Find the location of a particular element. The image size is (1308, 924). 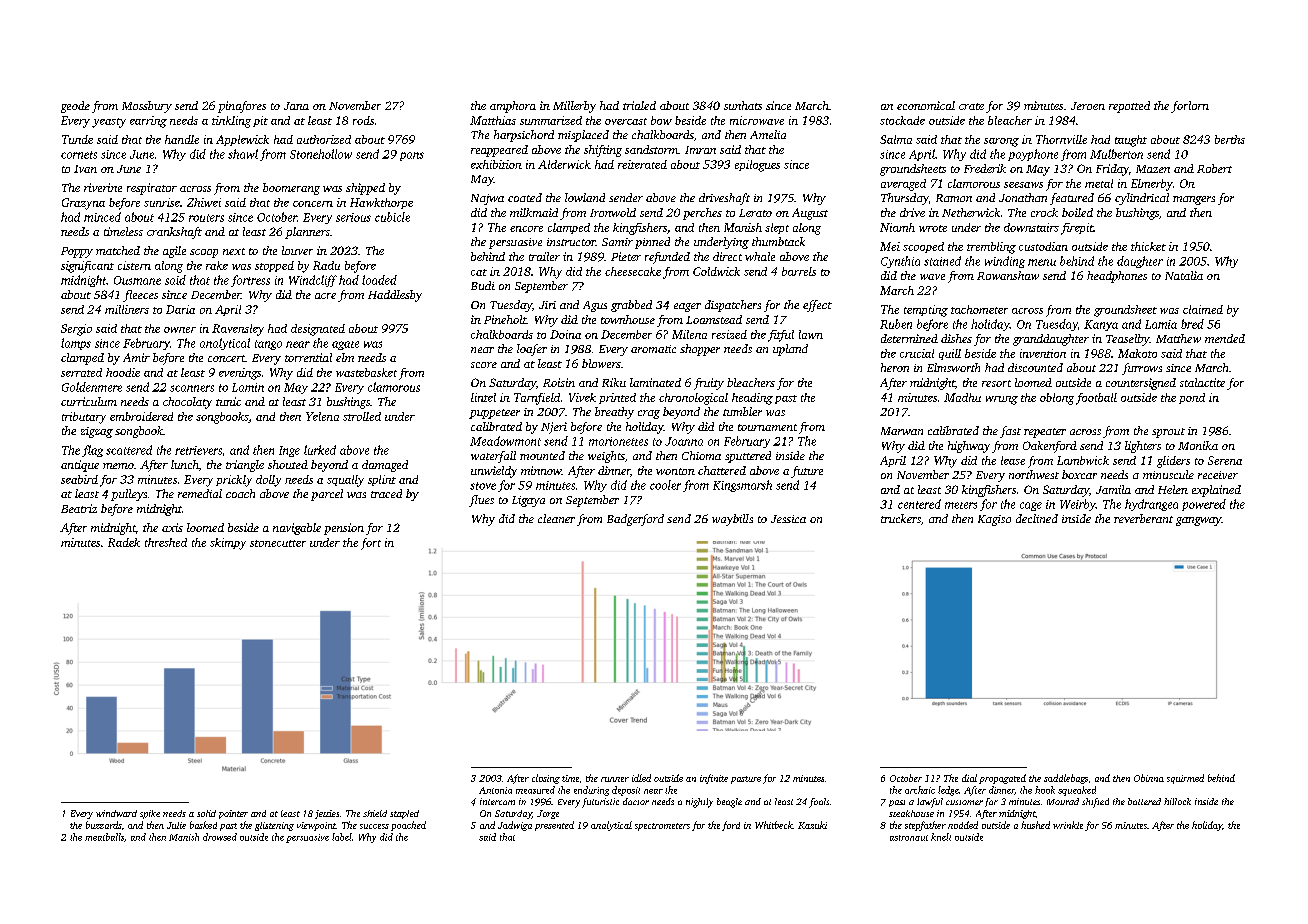

crate is located at coordinates (971, 106).
